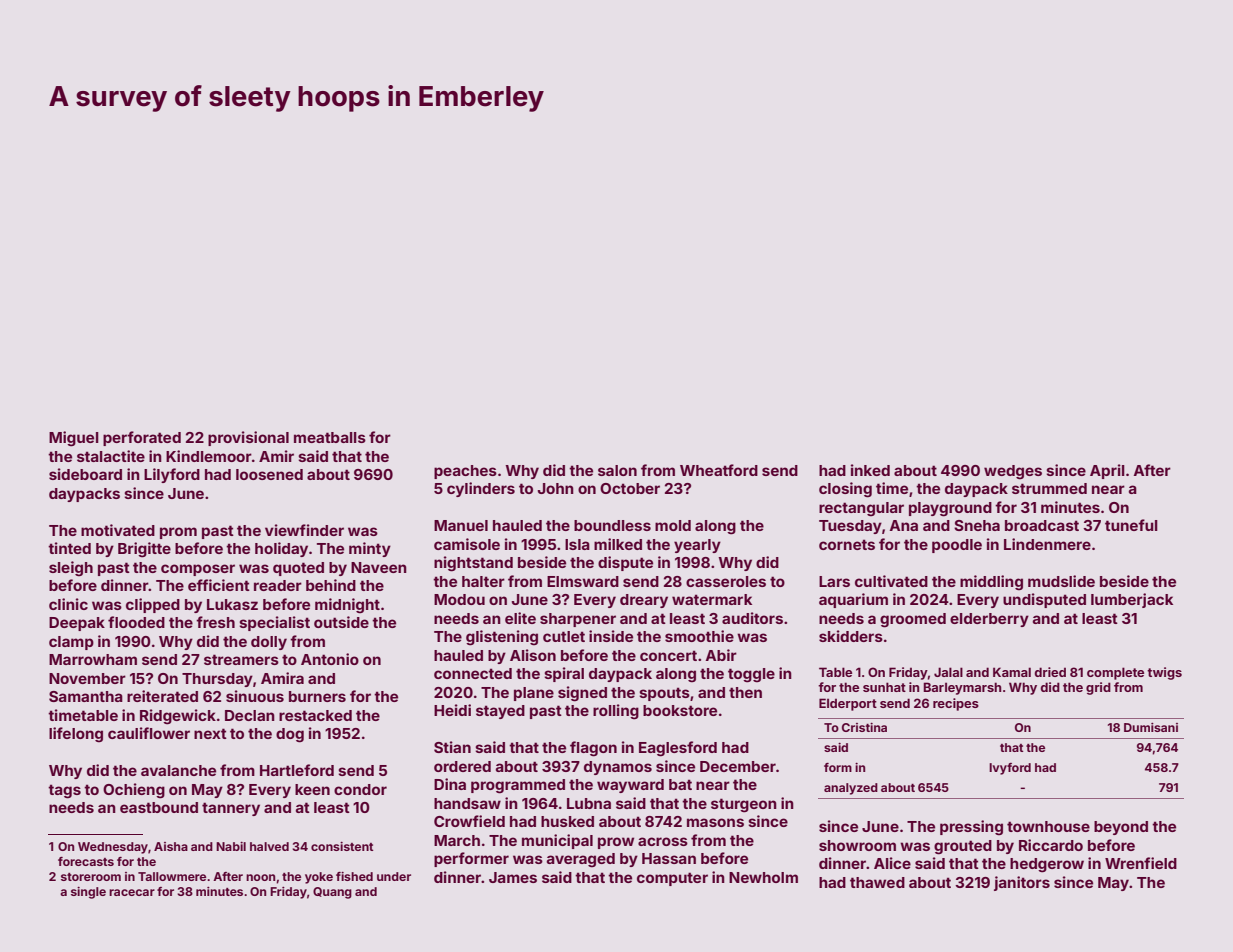 The width and height of the screenshot is (1233, 952). What do you see at coordinates (870, 470) in the screenshot?
I see `inked` at bounding box center [870, 470].
